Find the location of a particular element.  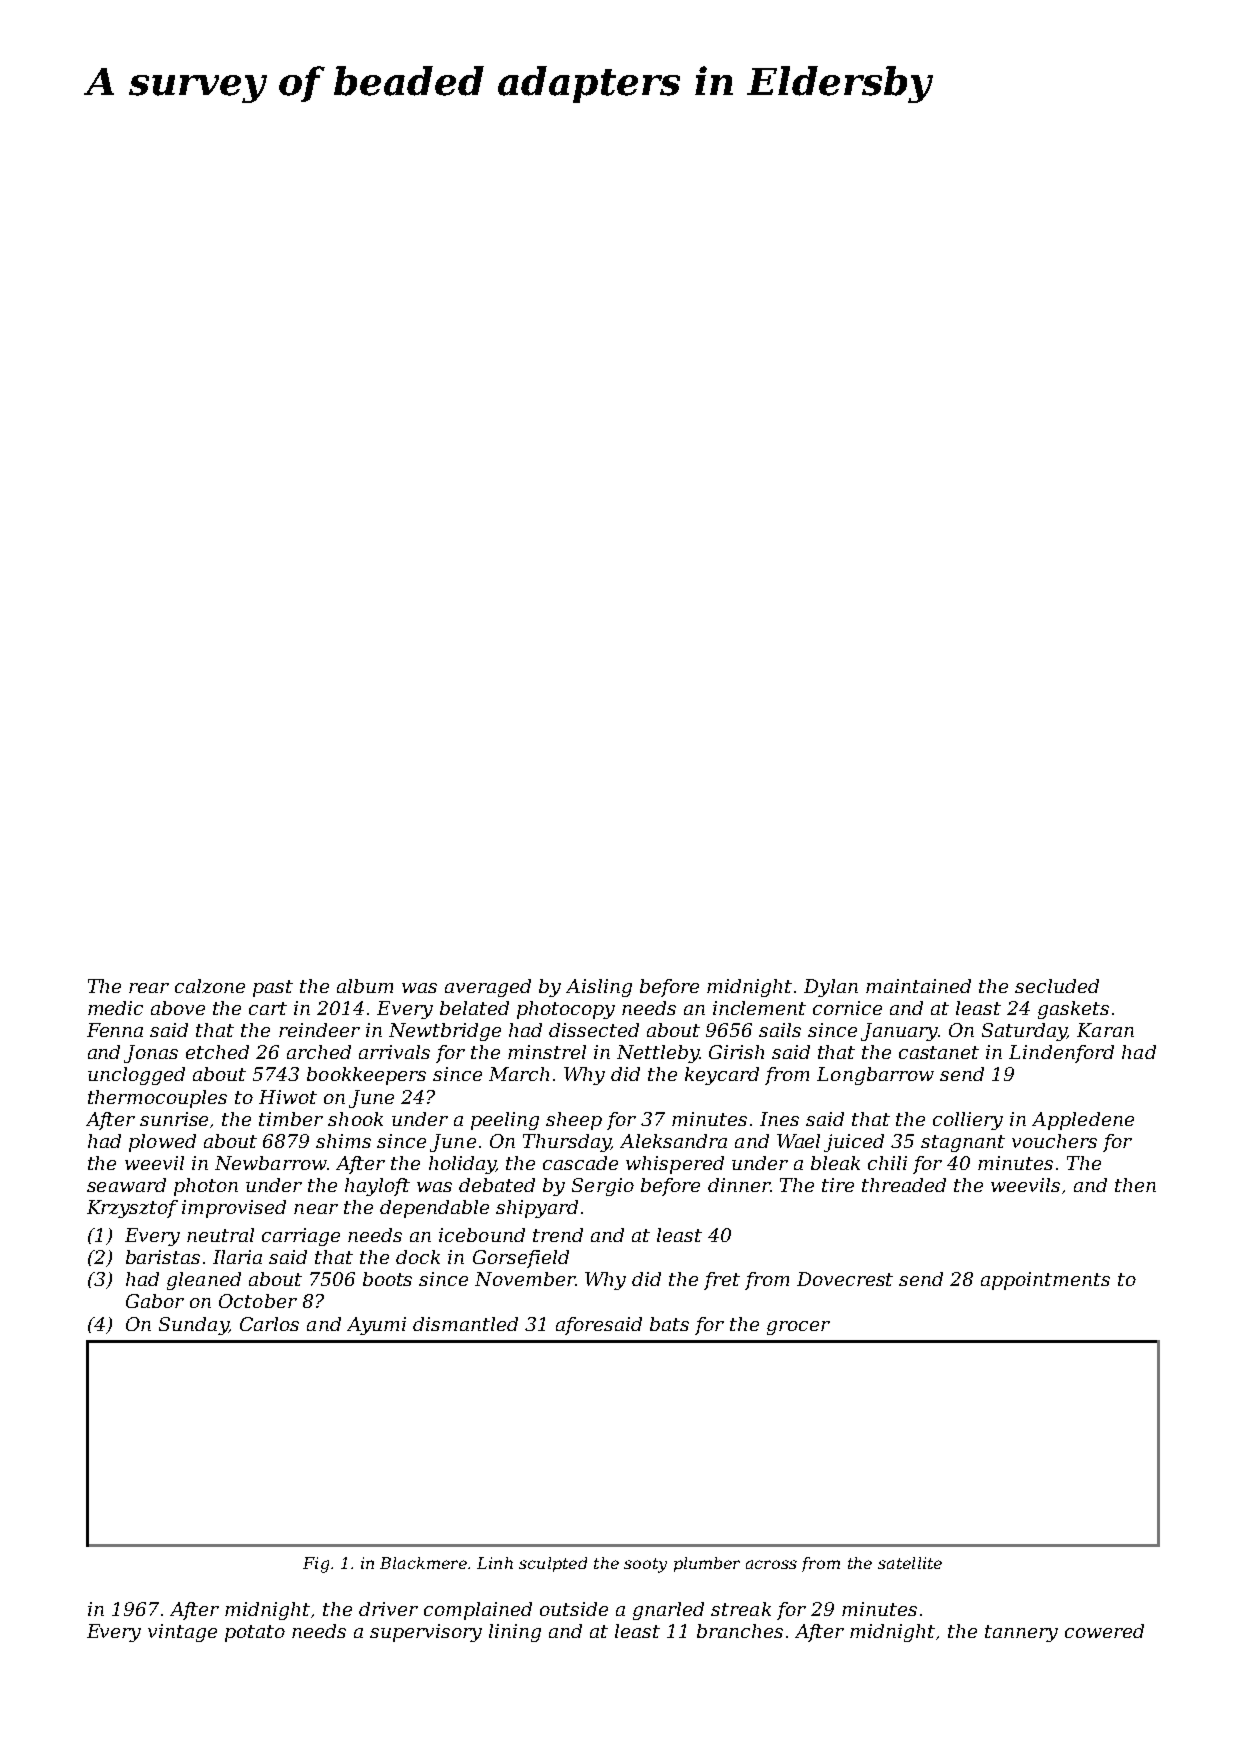

appointments is located at coordinates (1045, 1281).
